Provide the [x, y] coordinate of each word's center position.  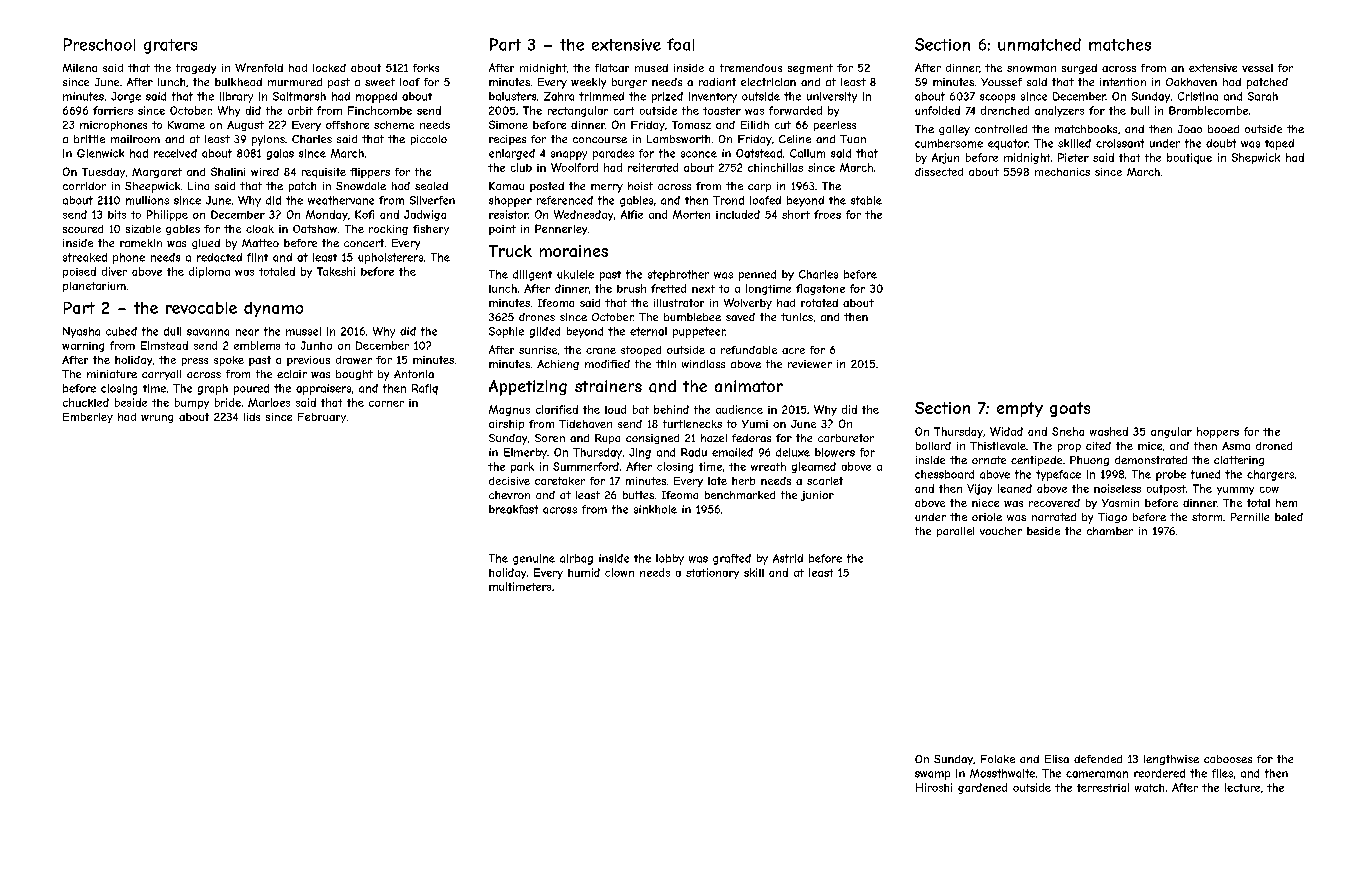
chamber [1110, 531]
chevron [509, 495]
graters [170, 46]
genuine [534, 559]
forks [426, 68]
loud [615, 409]
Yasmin [1120, 503]
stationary [712, 573]
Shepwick [1256, 158]
